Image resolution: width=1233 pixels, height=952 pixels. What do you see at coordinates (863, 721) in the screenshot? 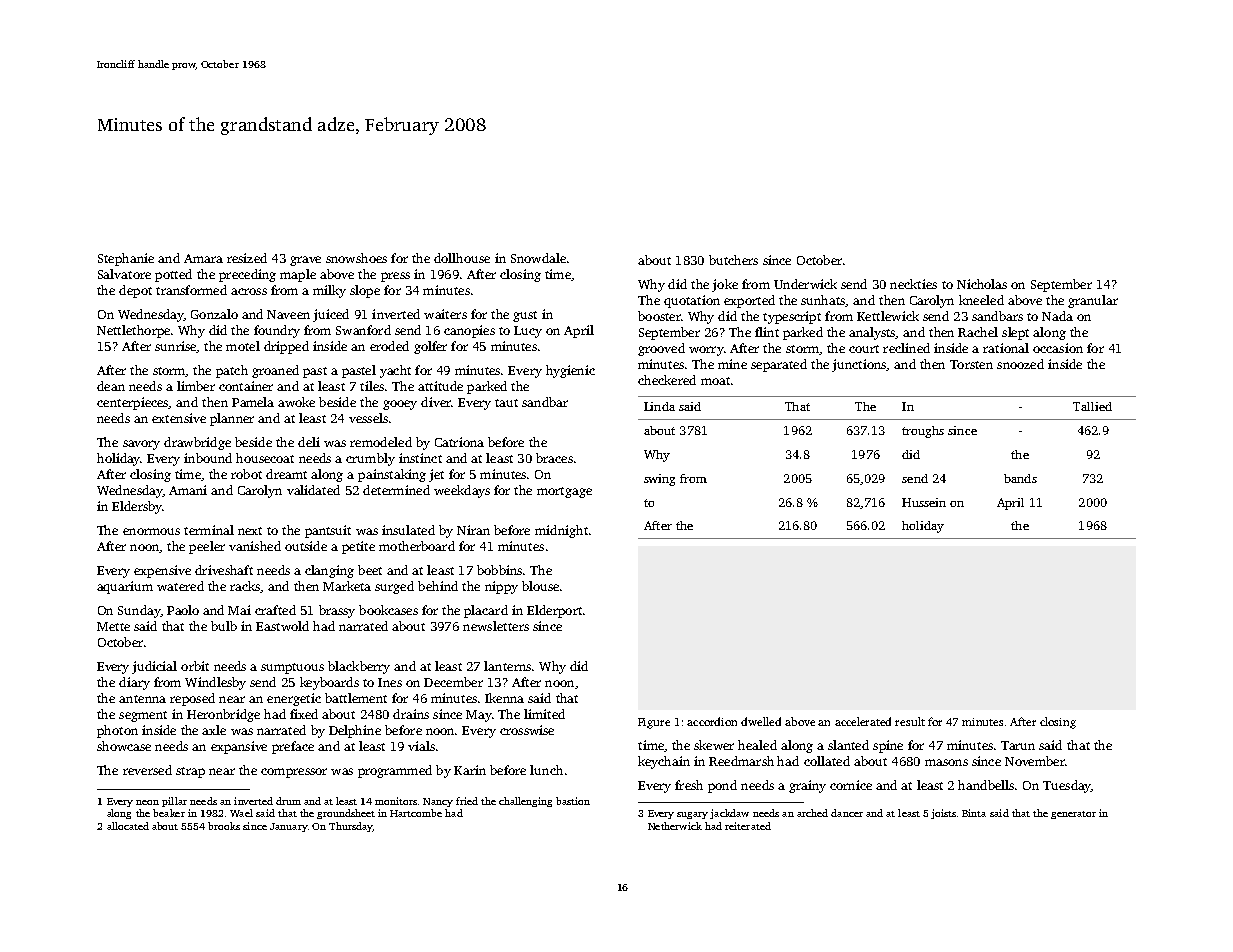
I see `accelerated` at bounding box center [863, 721].
